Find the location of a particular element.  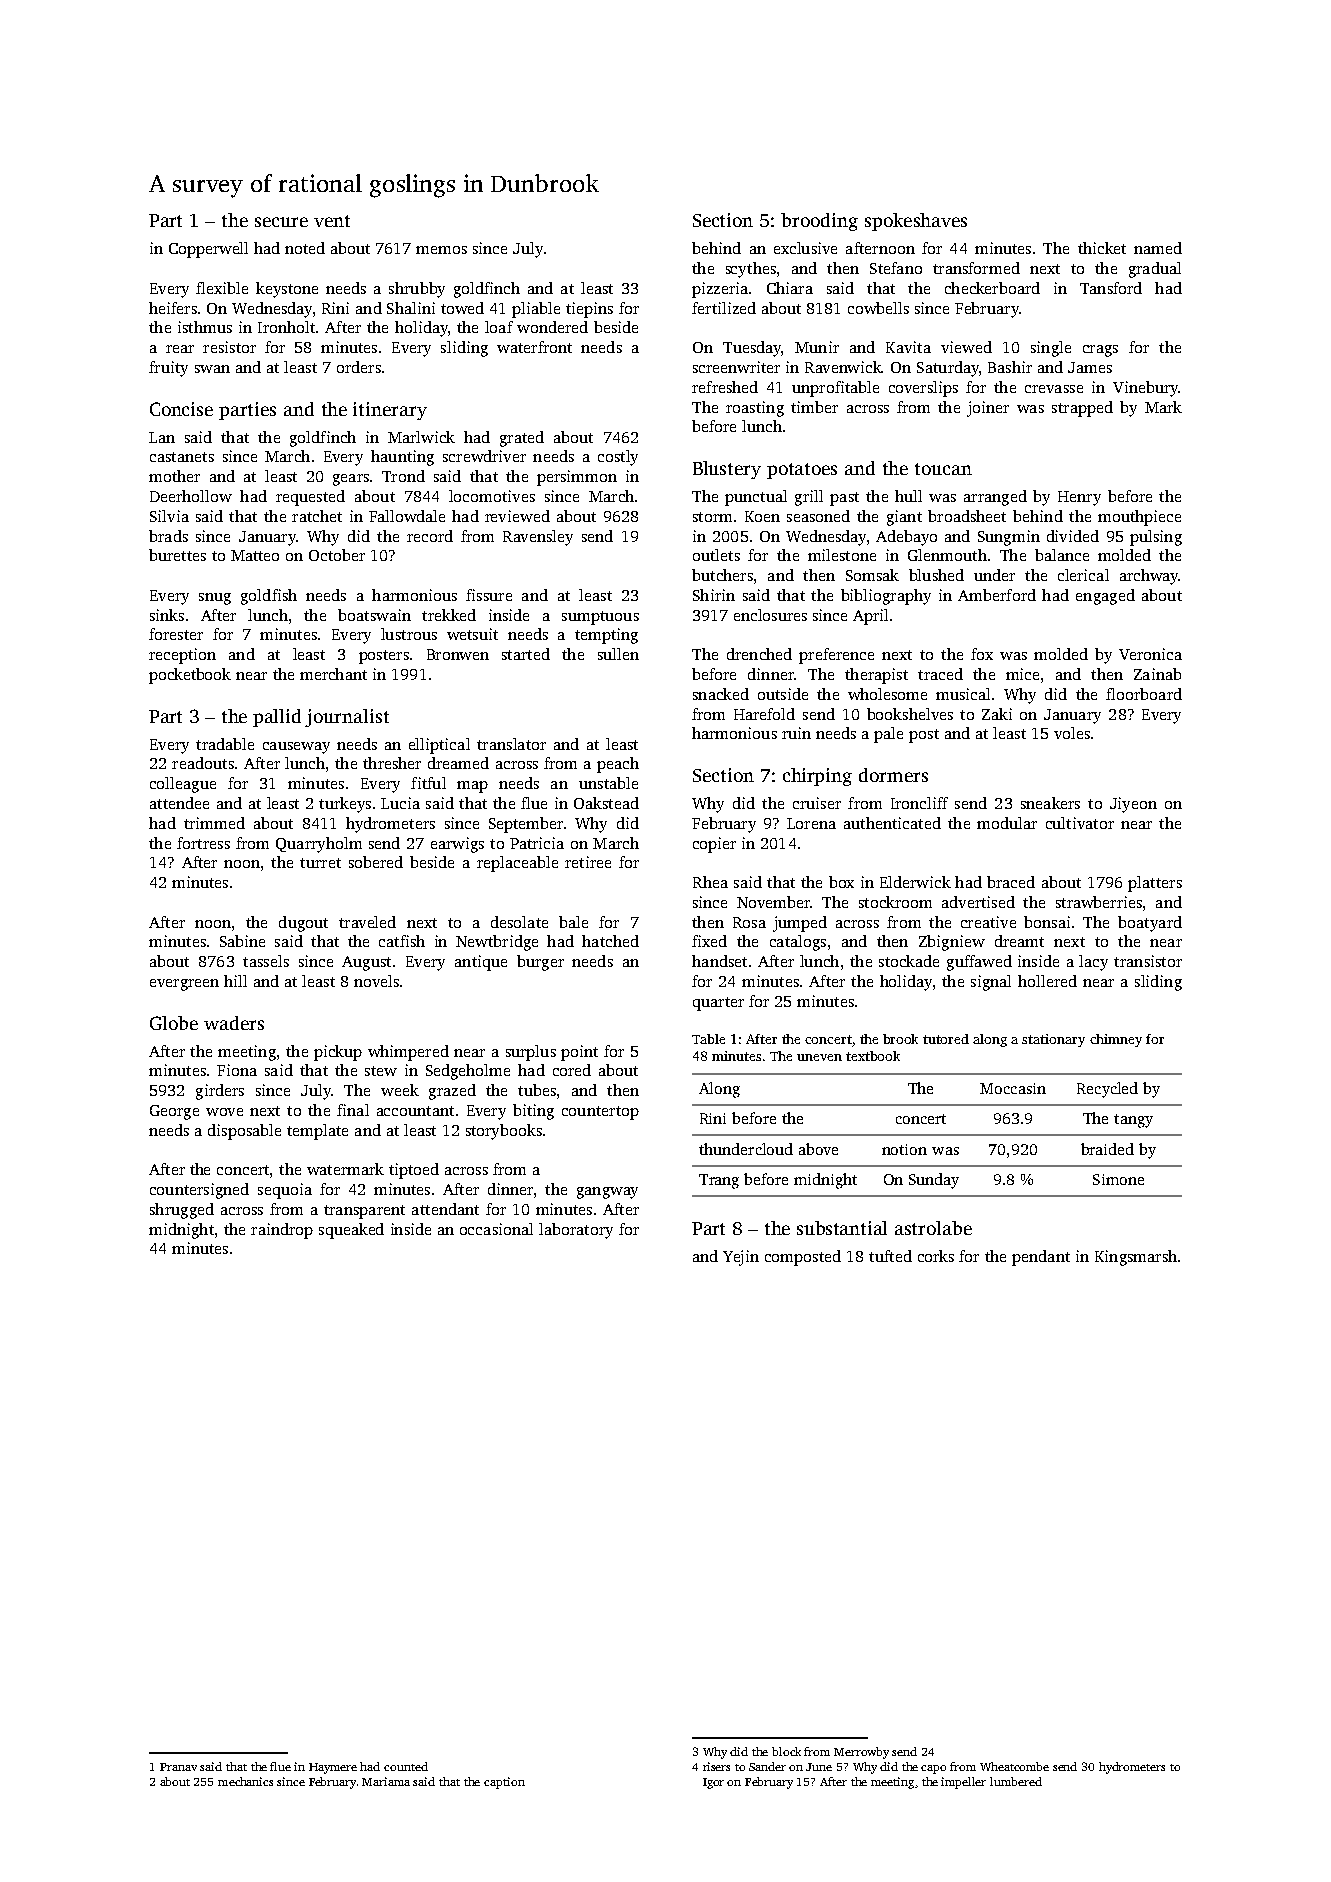

sumptuous is located at coordinates (600, 618).
